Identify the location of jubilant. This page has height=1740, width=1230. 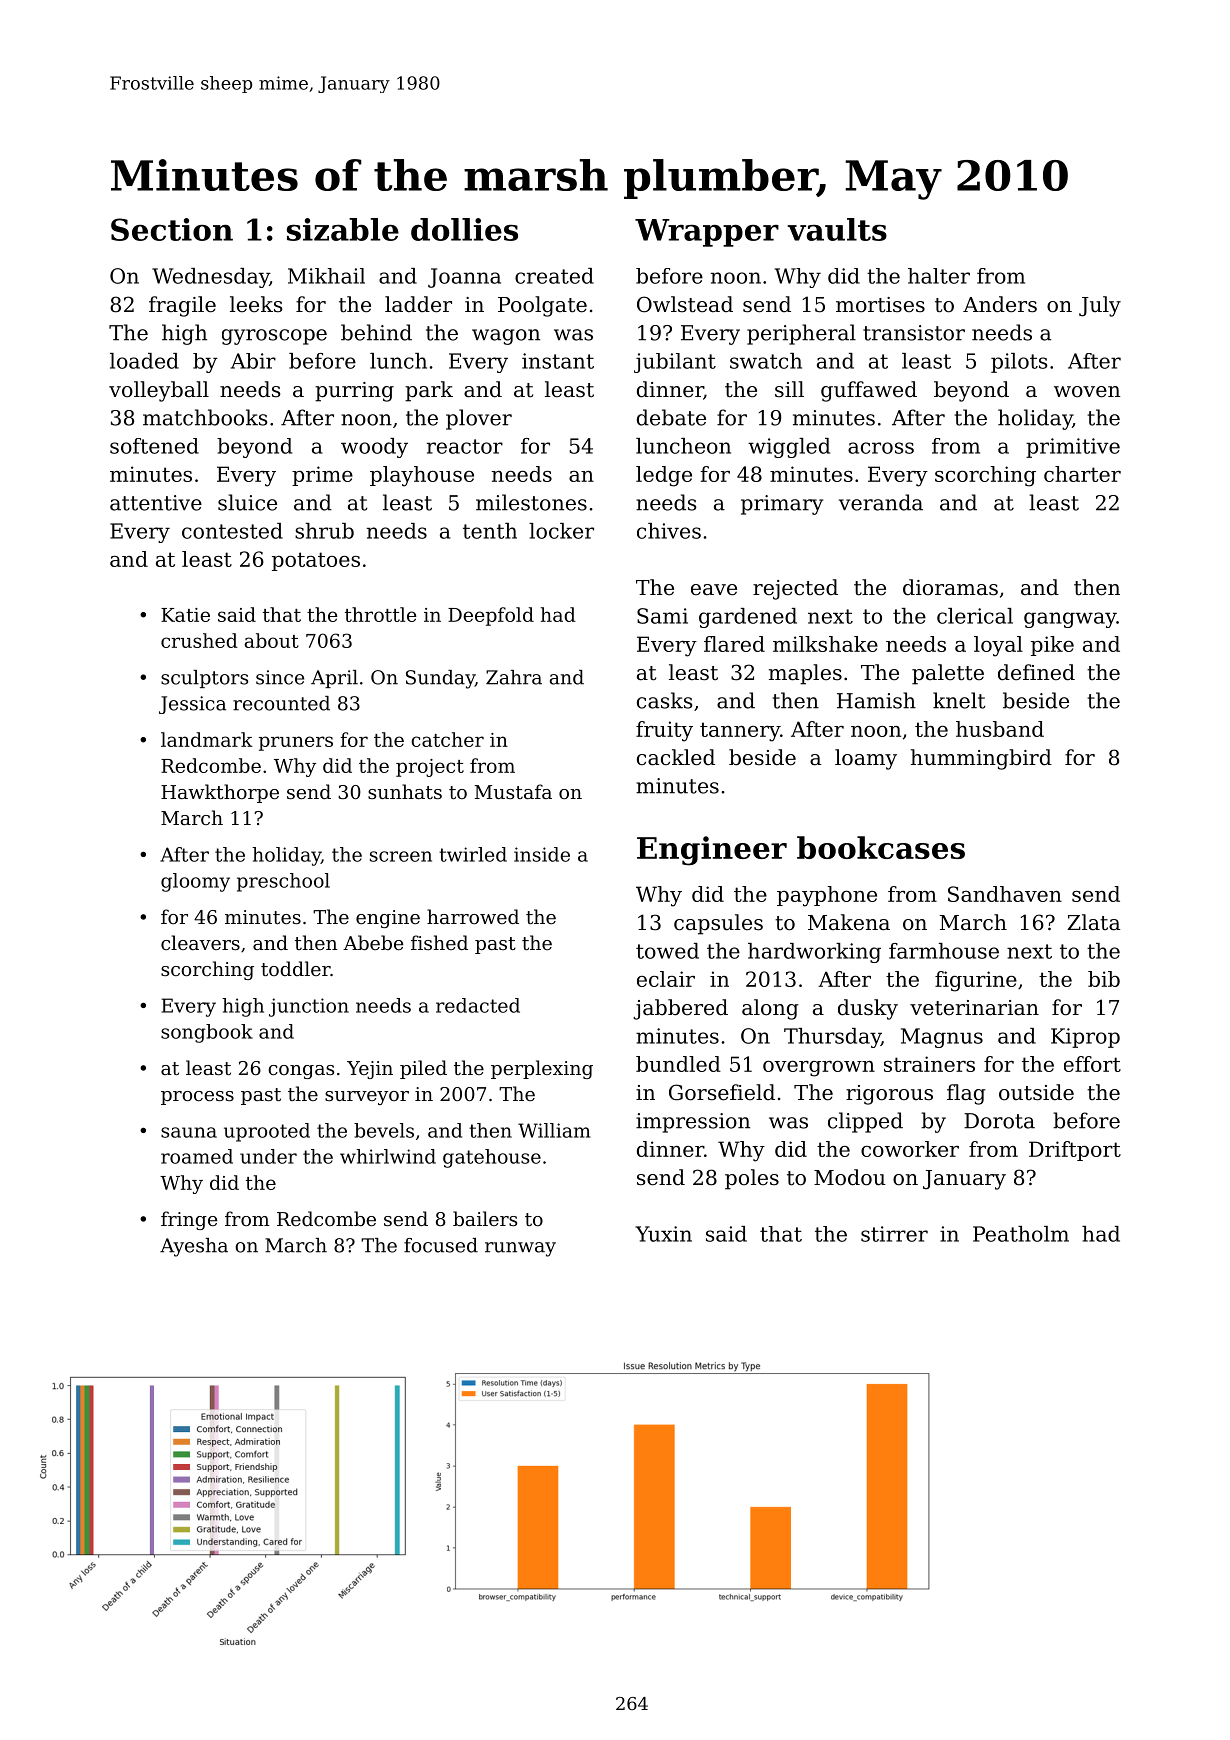
(675, 363).
